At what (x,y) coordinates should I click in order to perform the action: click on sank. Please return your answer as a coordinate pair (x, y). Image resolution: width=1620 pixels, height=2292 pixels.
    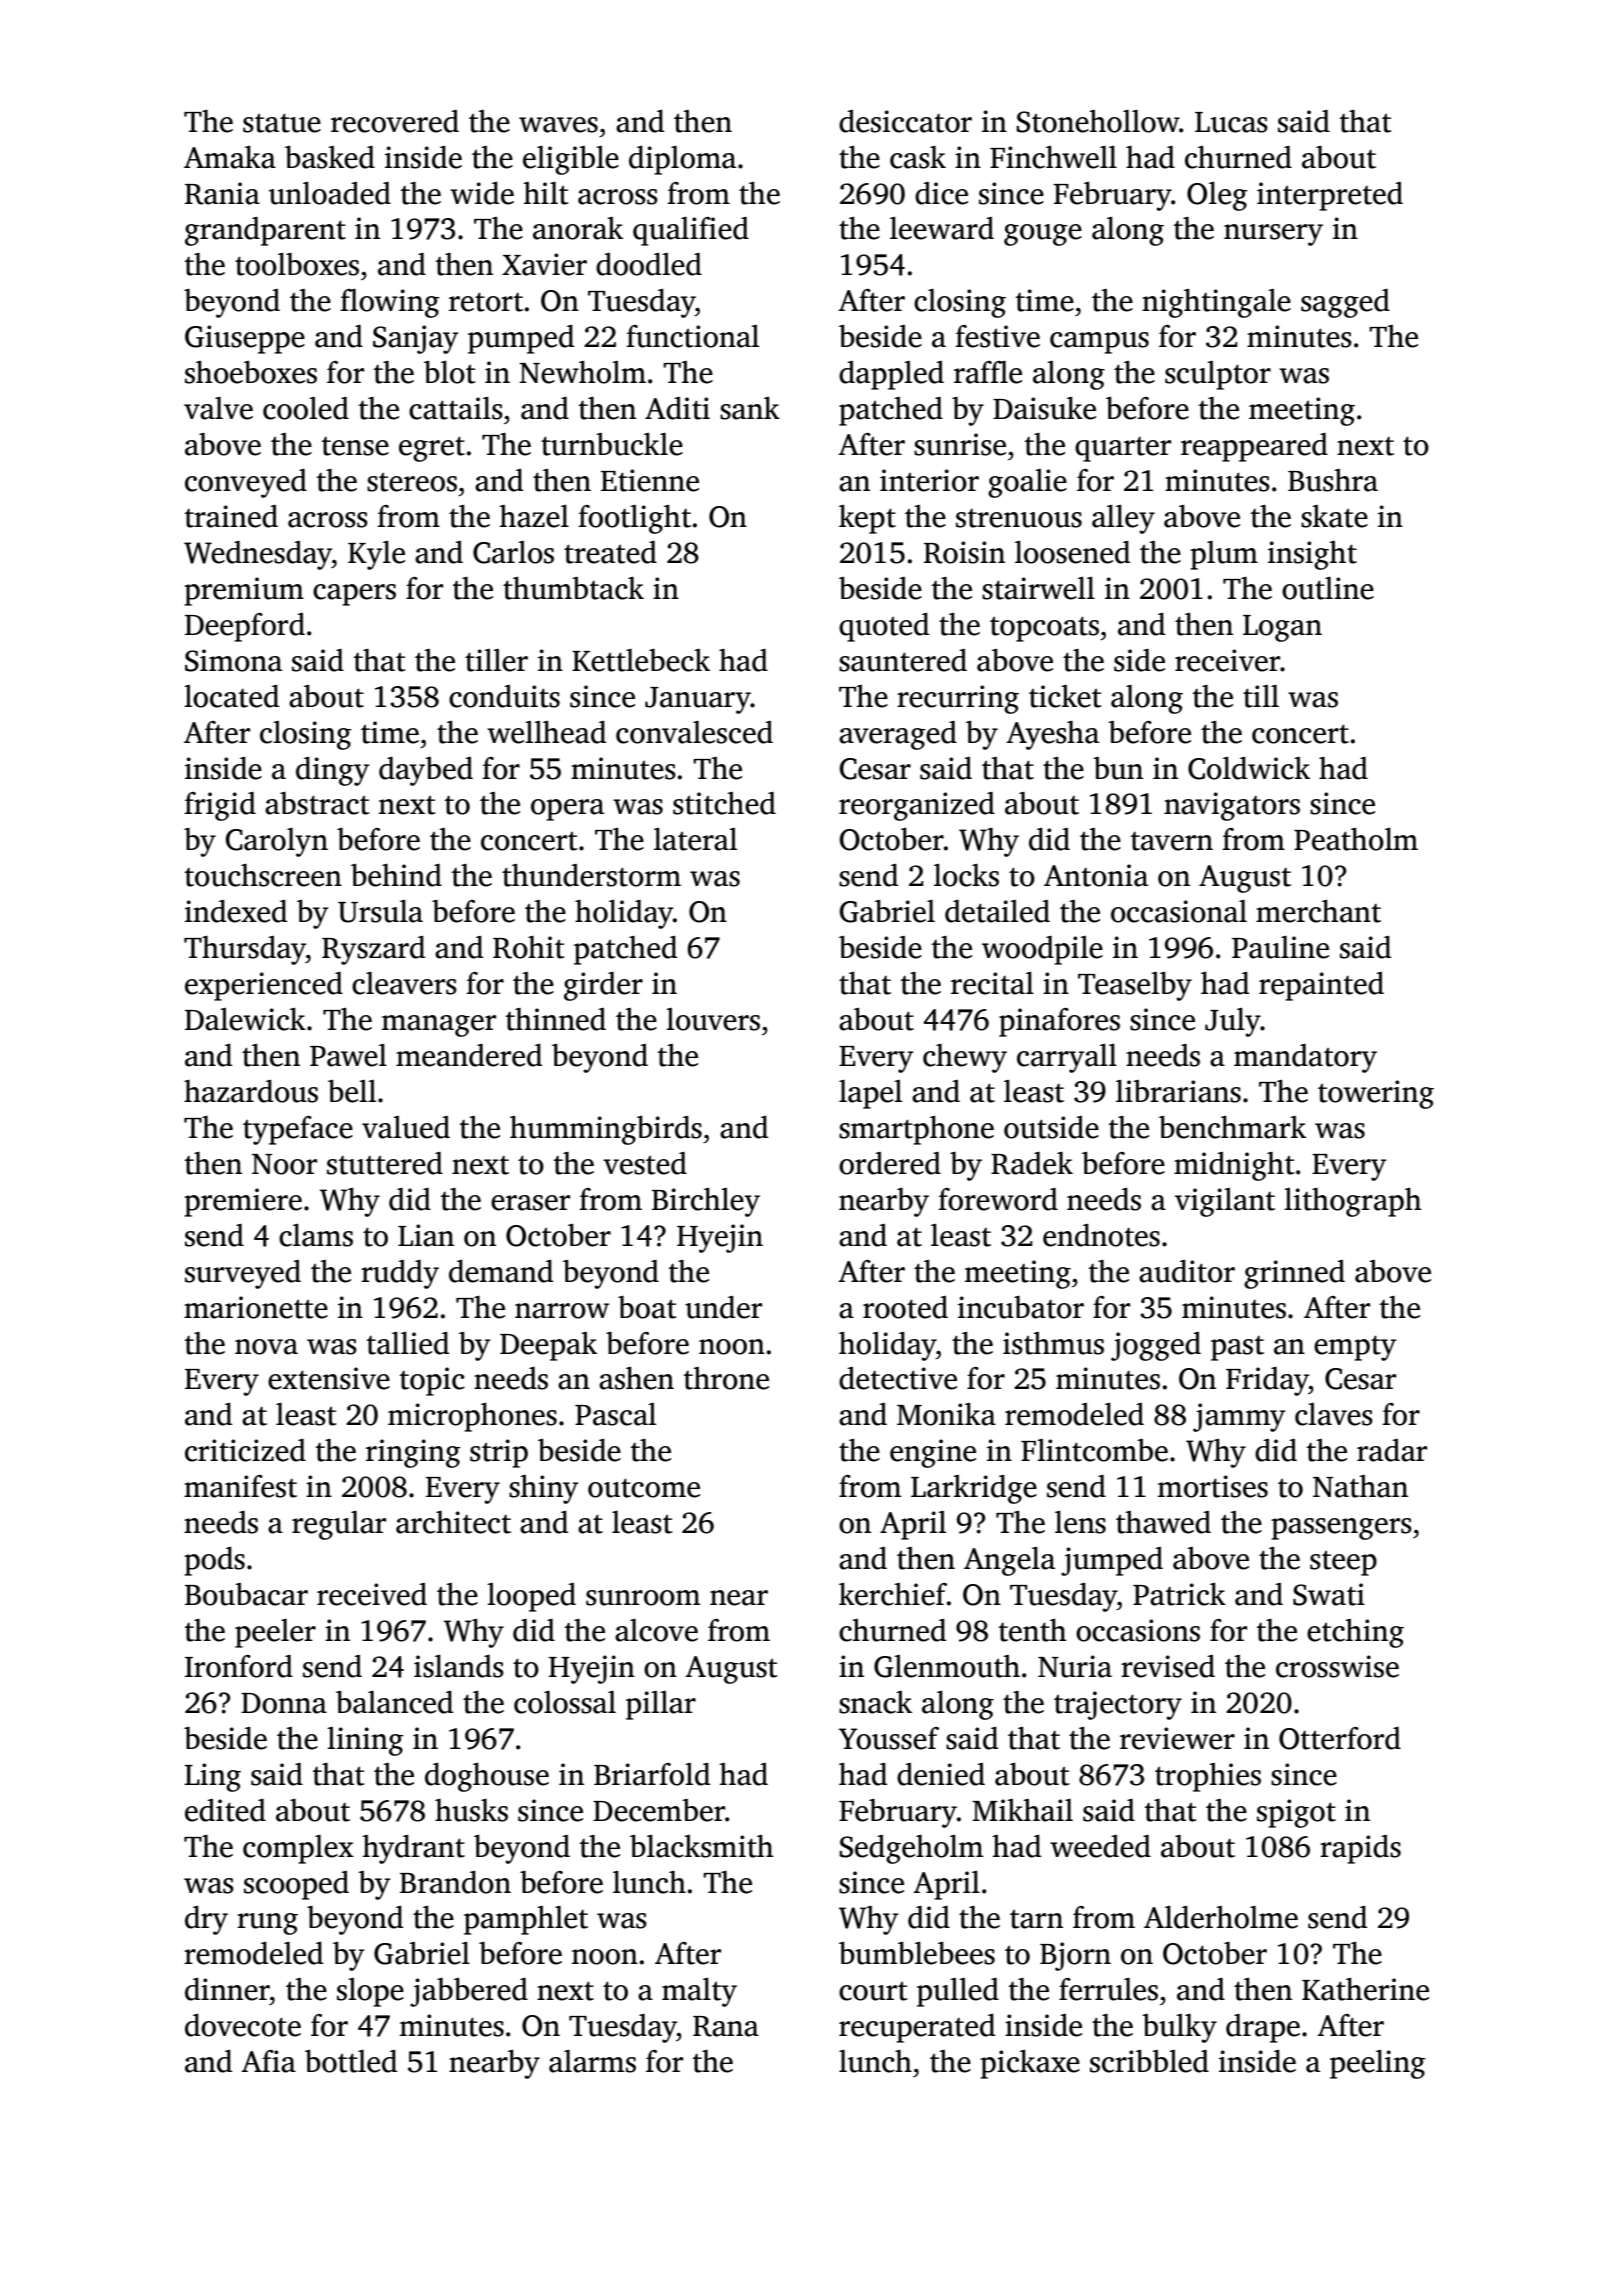
    Looking at the image, I should click on (750, 408).
